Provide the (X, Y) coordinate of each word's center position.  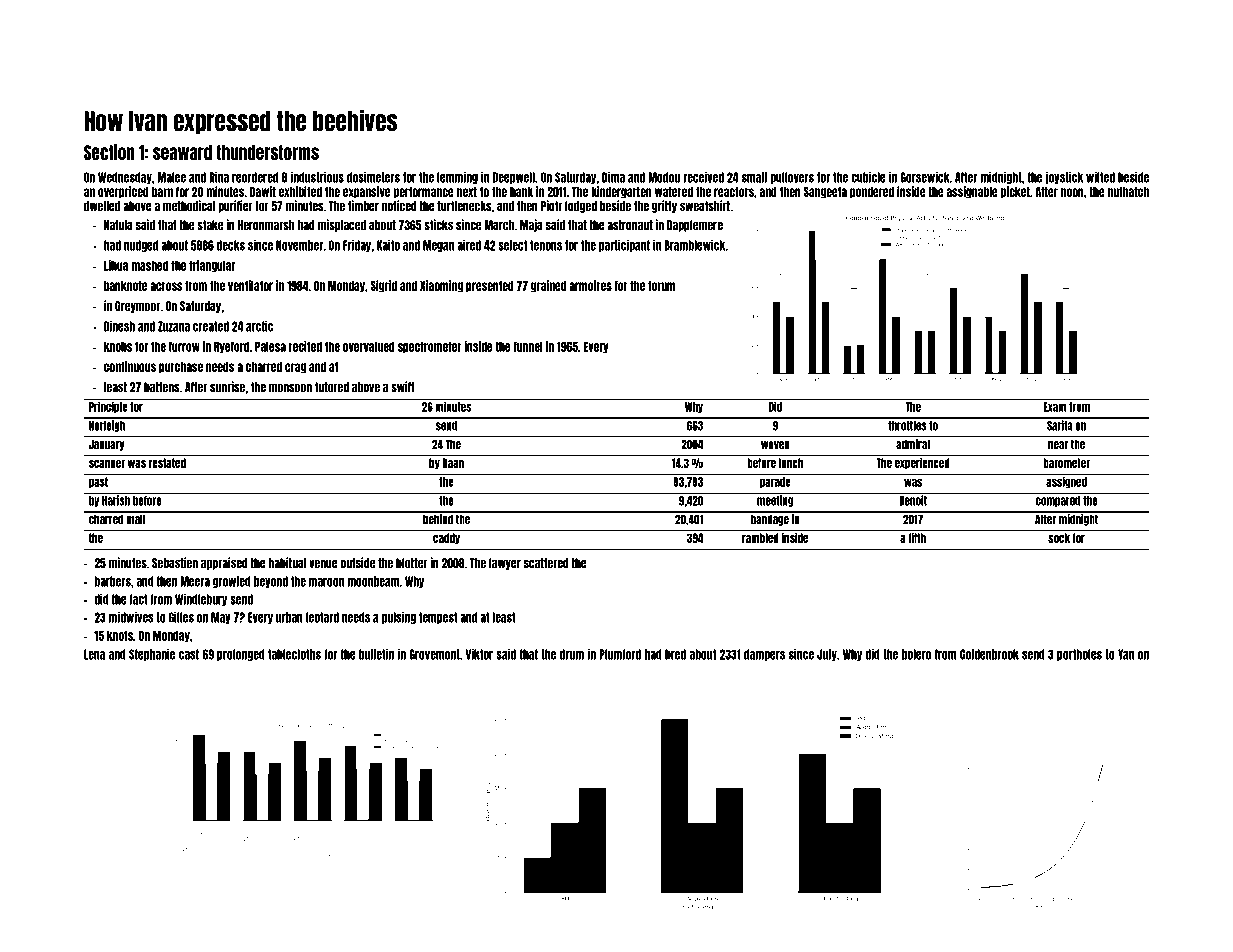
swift (403, 387)
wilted (1100, 177)
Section (109, 152)
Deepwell (514, 178)
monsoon (290, 388)
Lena (94, 654)
